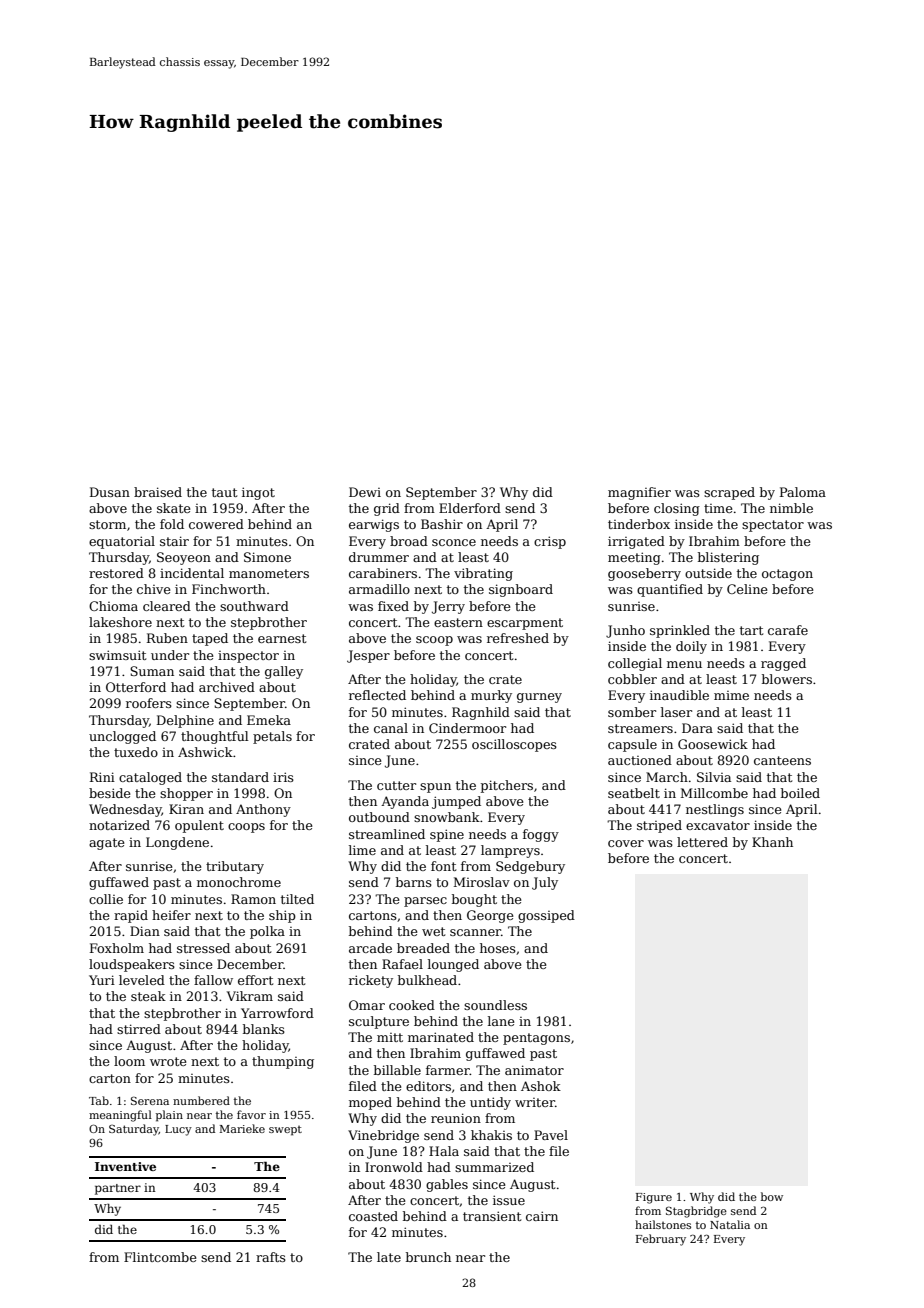 The image size is (924, 1308). I want to click on rafts, so click(271, 1257).
